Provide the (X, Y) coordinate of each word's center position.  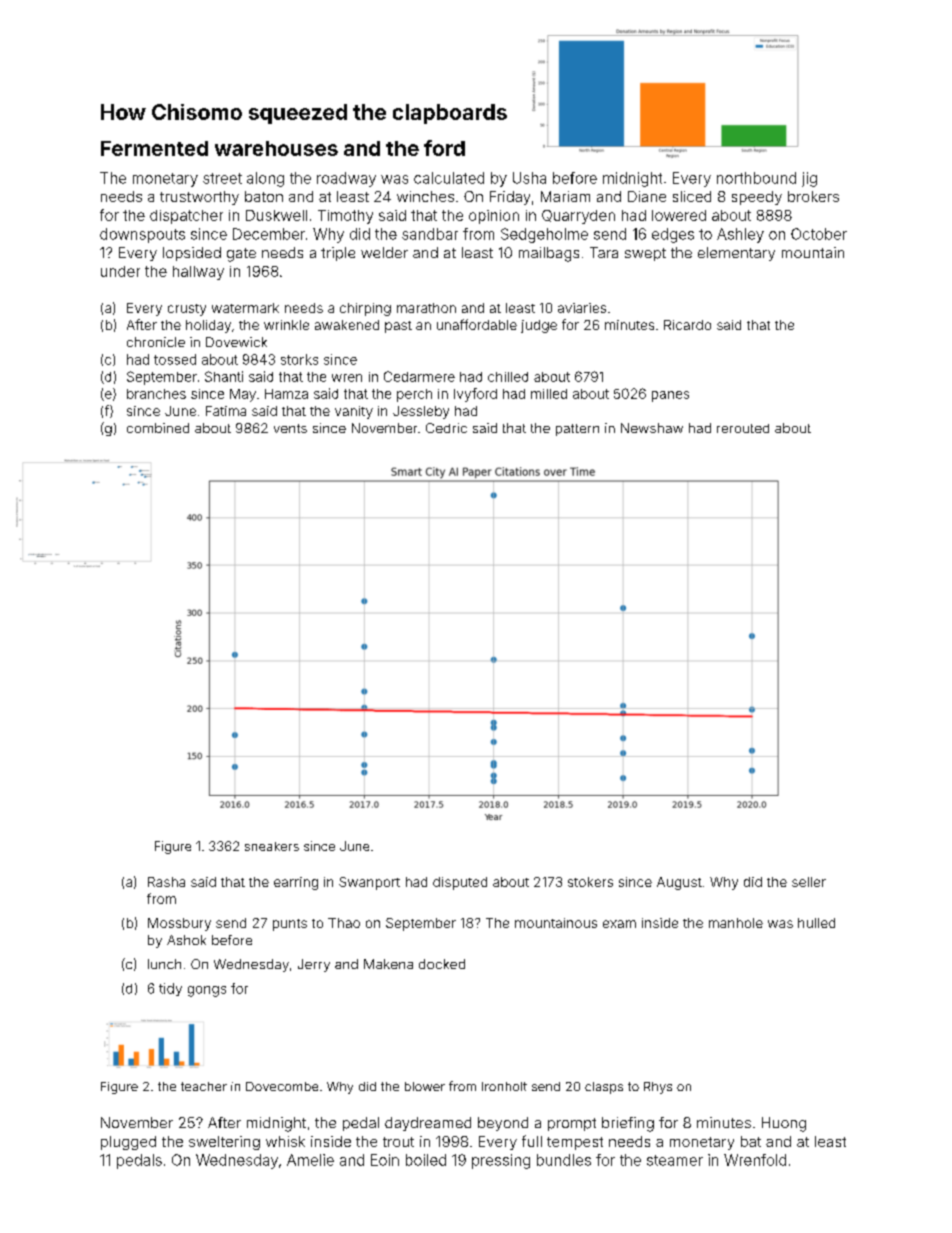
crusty (187, 310)
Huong (784, 1124)
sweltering (224, 1143)
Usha (529, 178)
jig (809, 179)
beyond (503, 1124)
